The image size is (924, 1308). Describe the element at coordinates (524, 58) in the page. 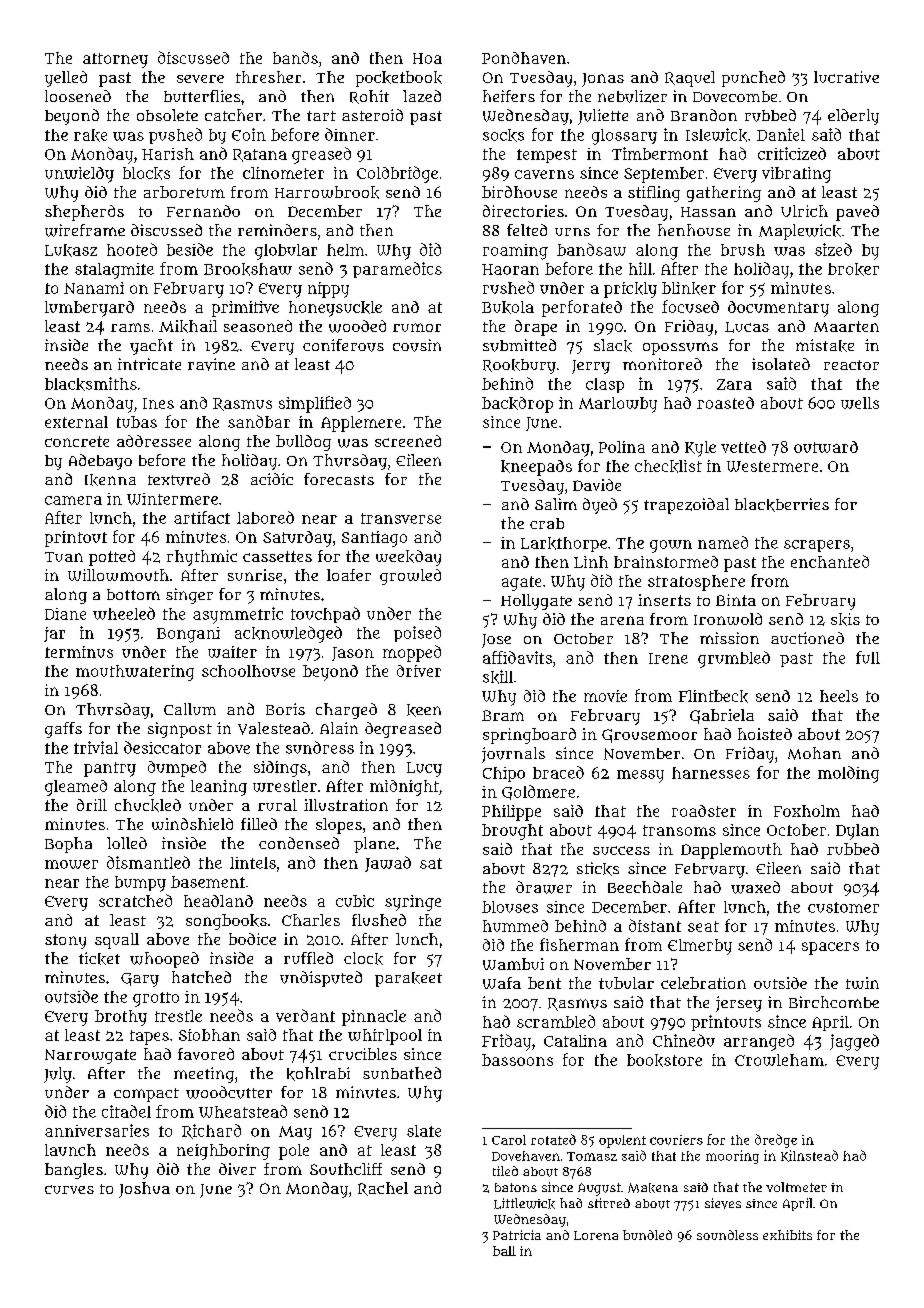

I see `Pondhaven` at that location.
